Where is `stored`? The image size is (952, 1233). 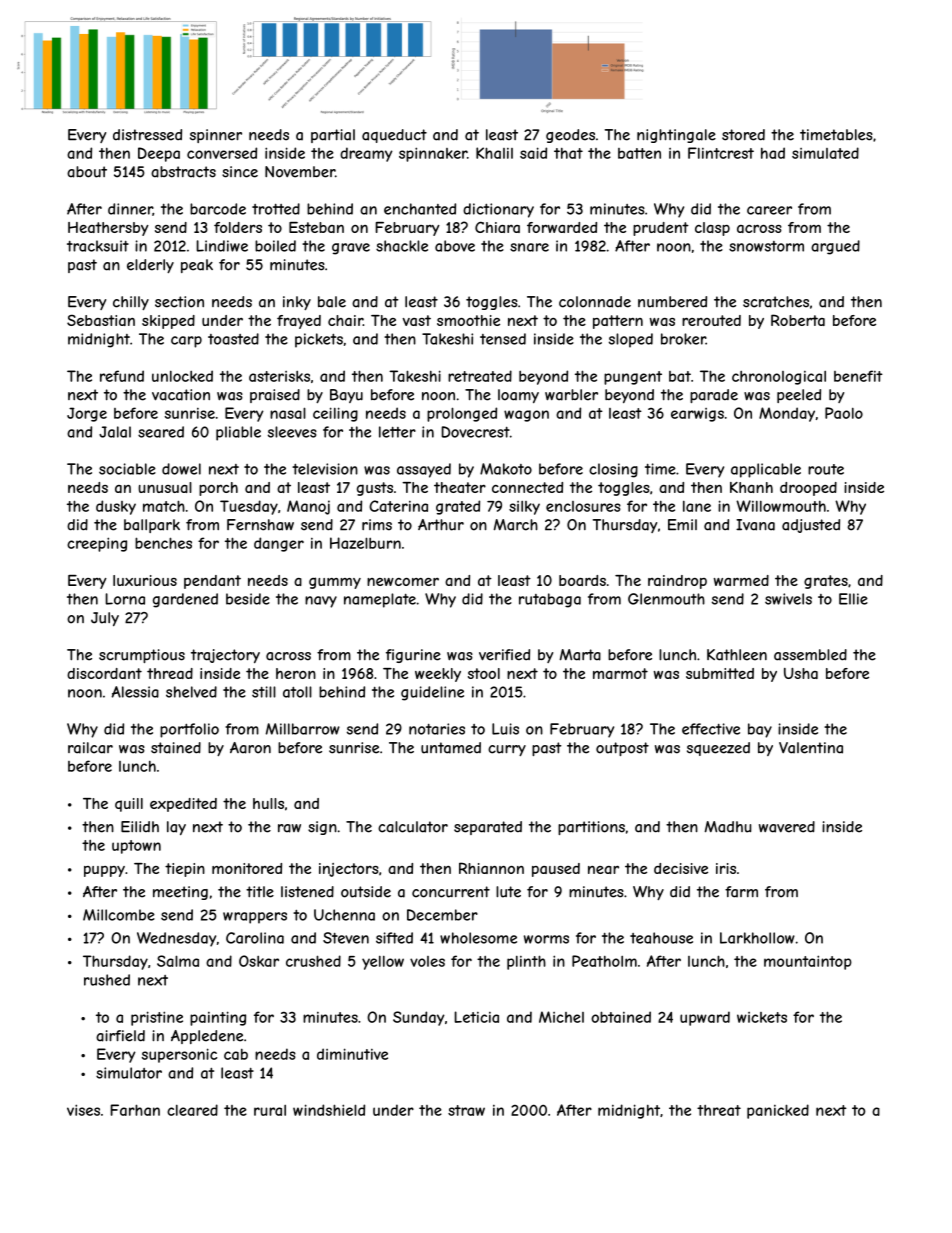
stored is located at coordinates (743, 135).
